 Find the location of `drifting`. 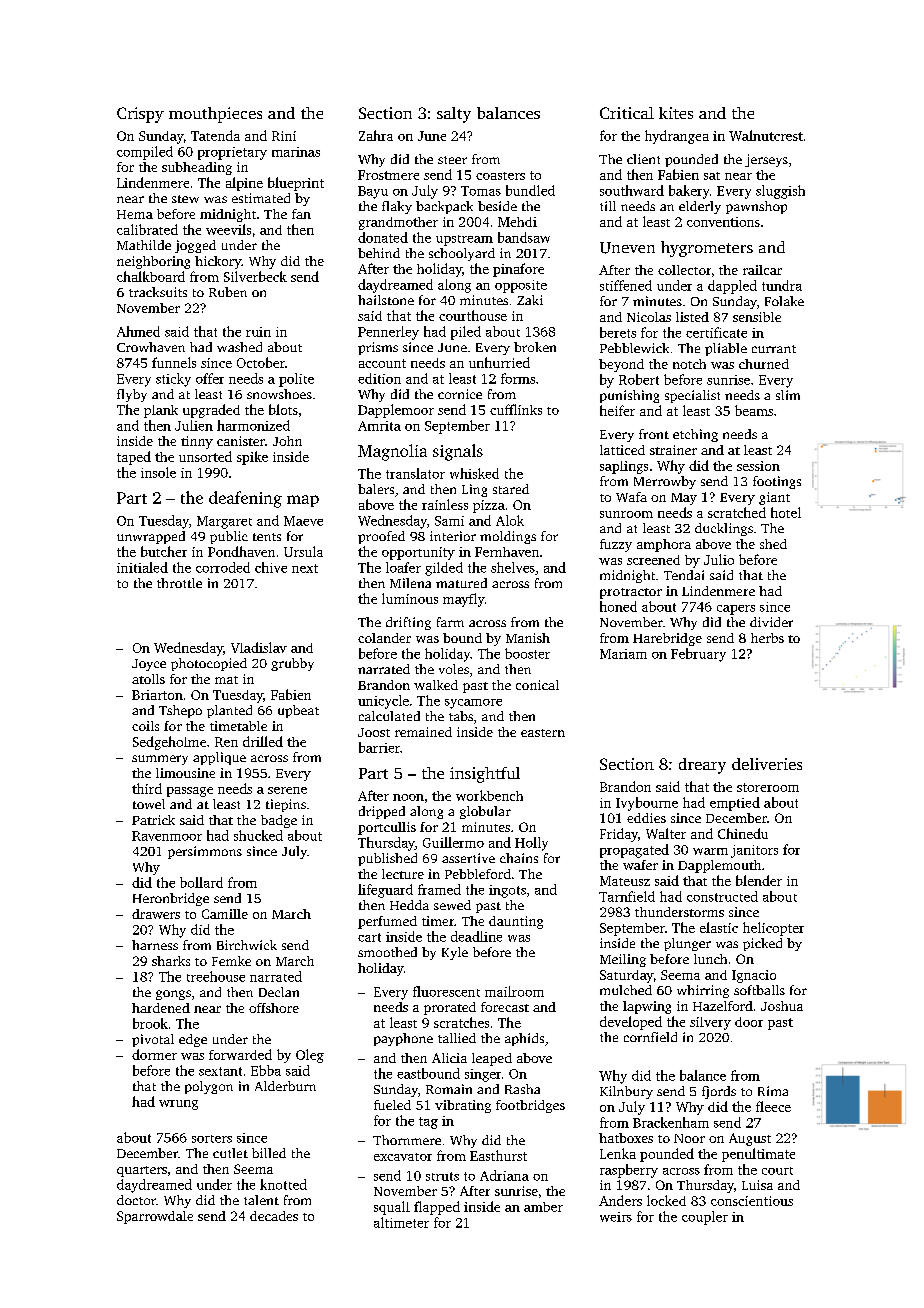

drifting is located at coordinates (408, 623).
